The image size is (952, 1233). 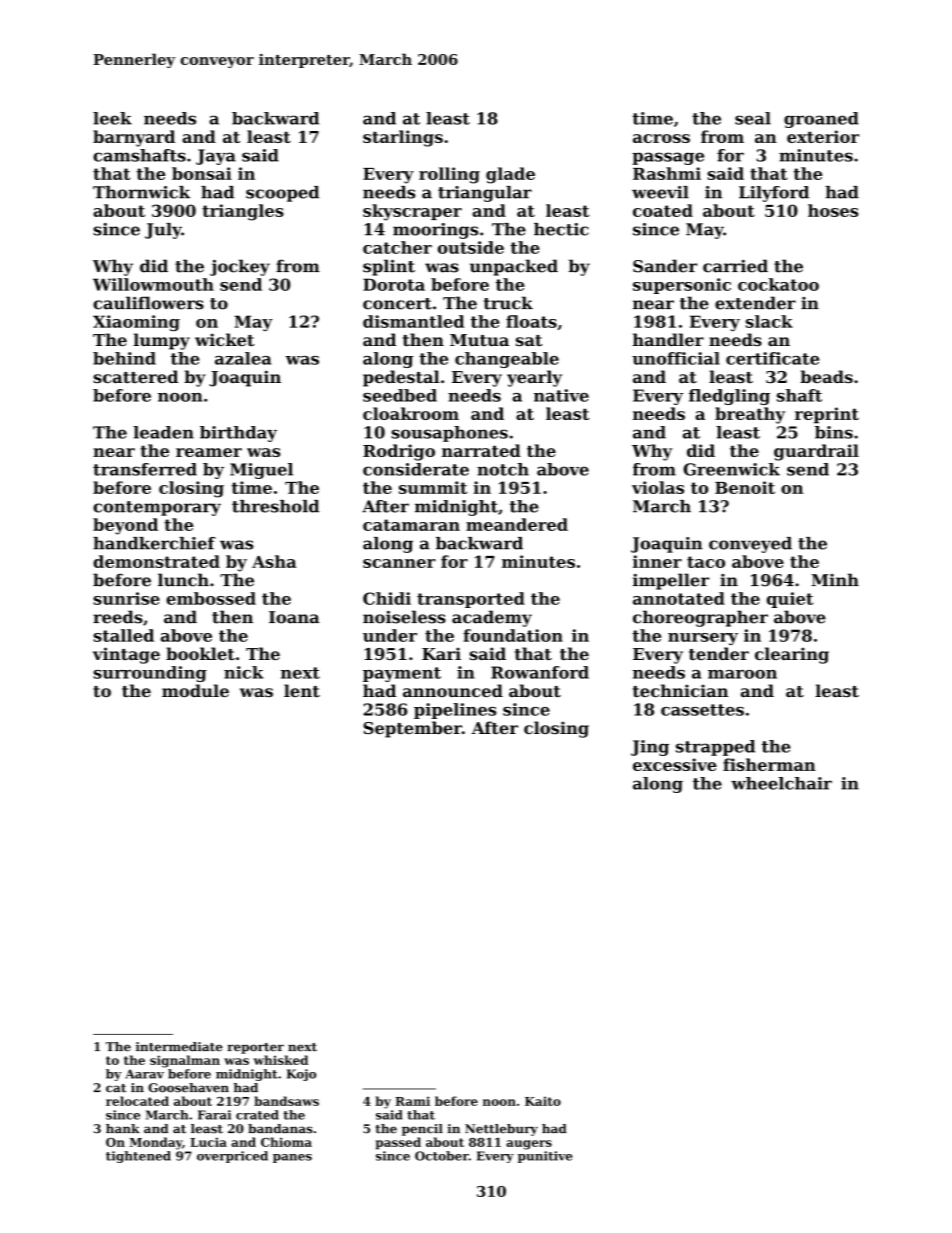 I want to click on floats, so click(x=531, y=321).
